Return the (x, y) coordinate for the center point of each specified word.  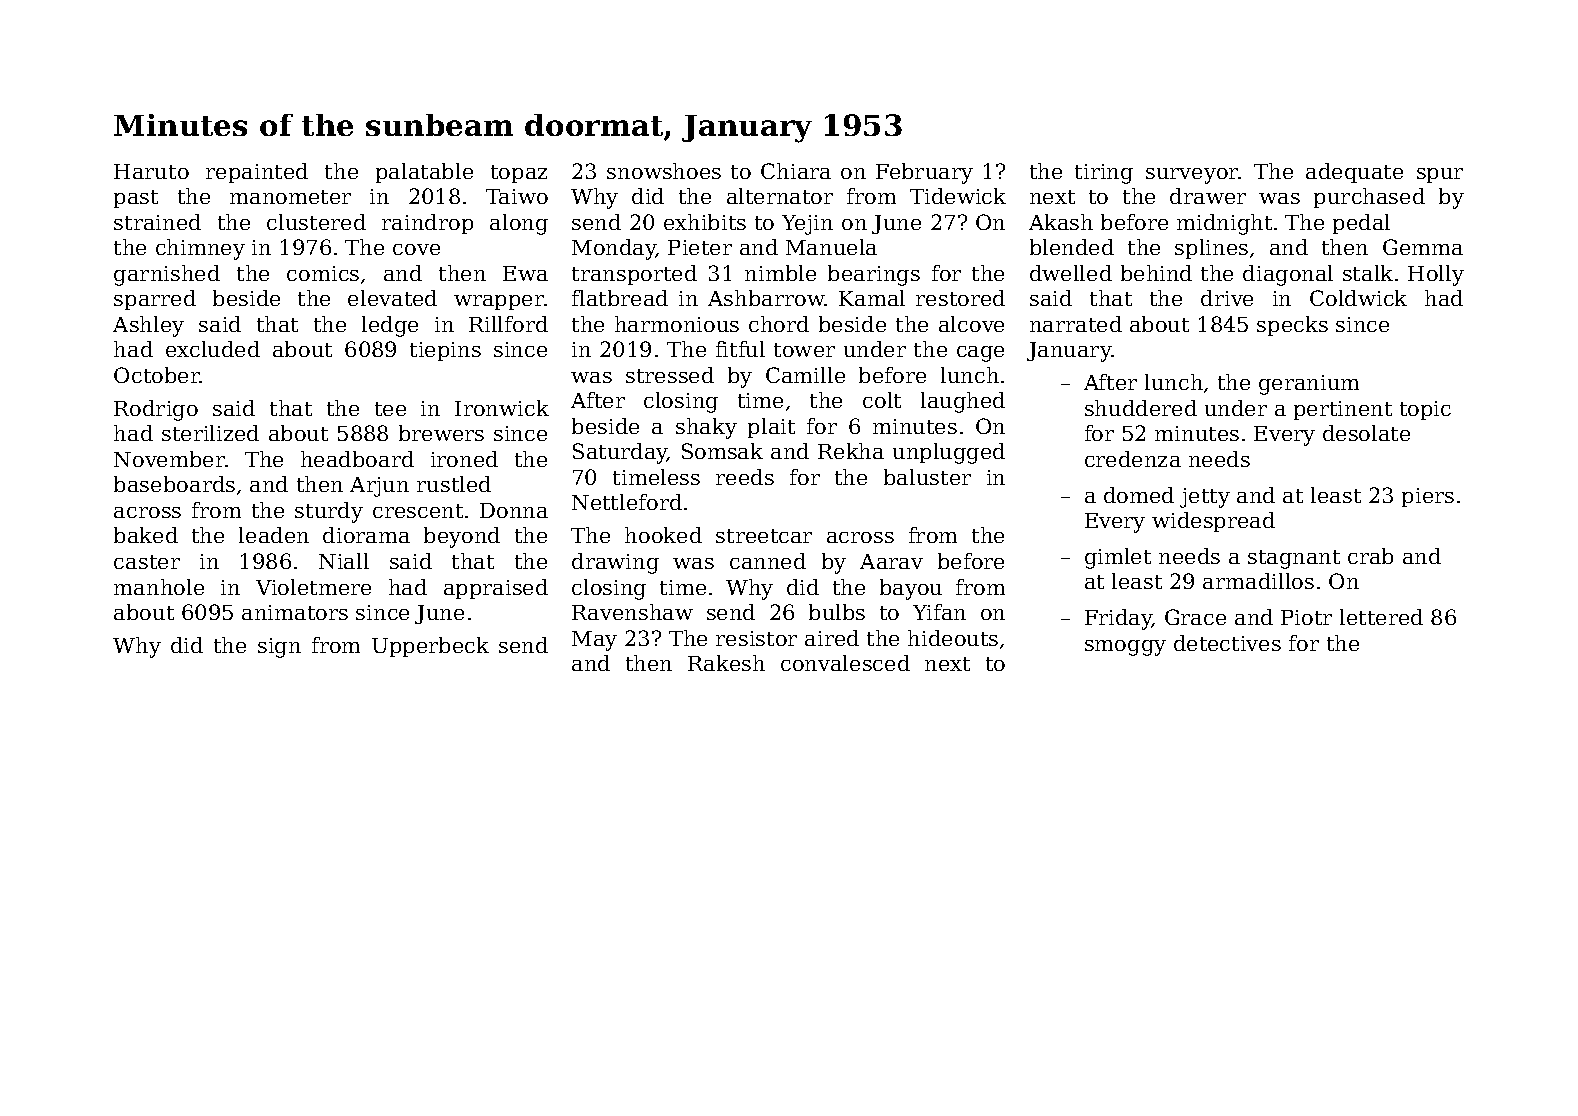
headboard (357, 459)
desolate (1366, 433)
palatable (424, 173)
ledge (390, 326)
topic (1425, 410)
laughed (963, 402)
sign (279, 648)
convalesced (845, 663)
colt (882, 400)
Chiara (796, 171)
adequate (1354, 173)
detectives (1227, 643)
